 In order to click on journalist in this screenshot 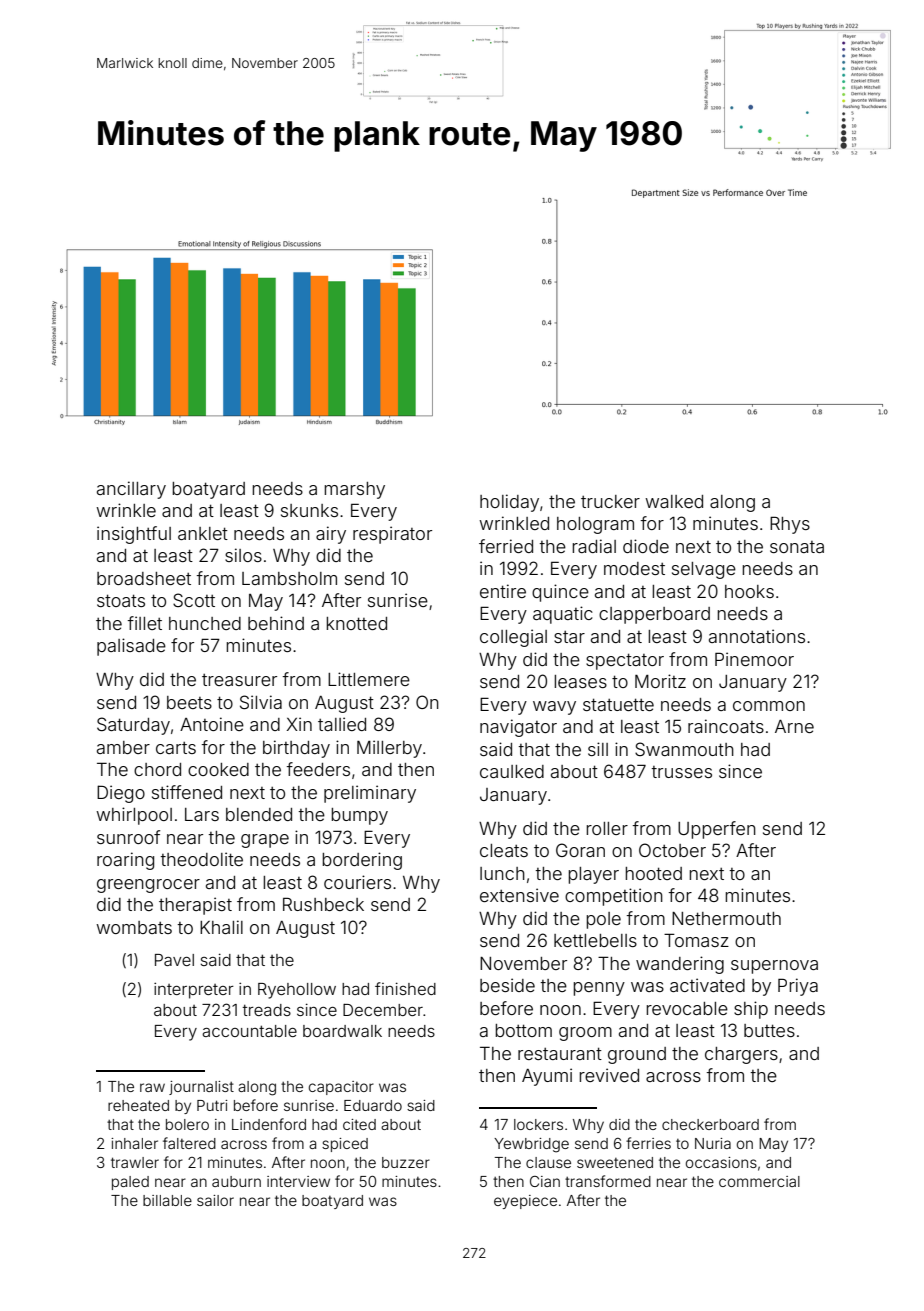, I will do `click(201, 1088)`.
